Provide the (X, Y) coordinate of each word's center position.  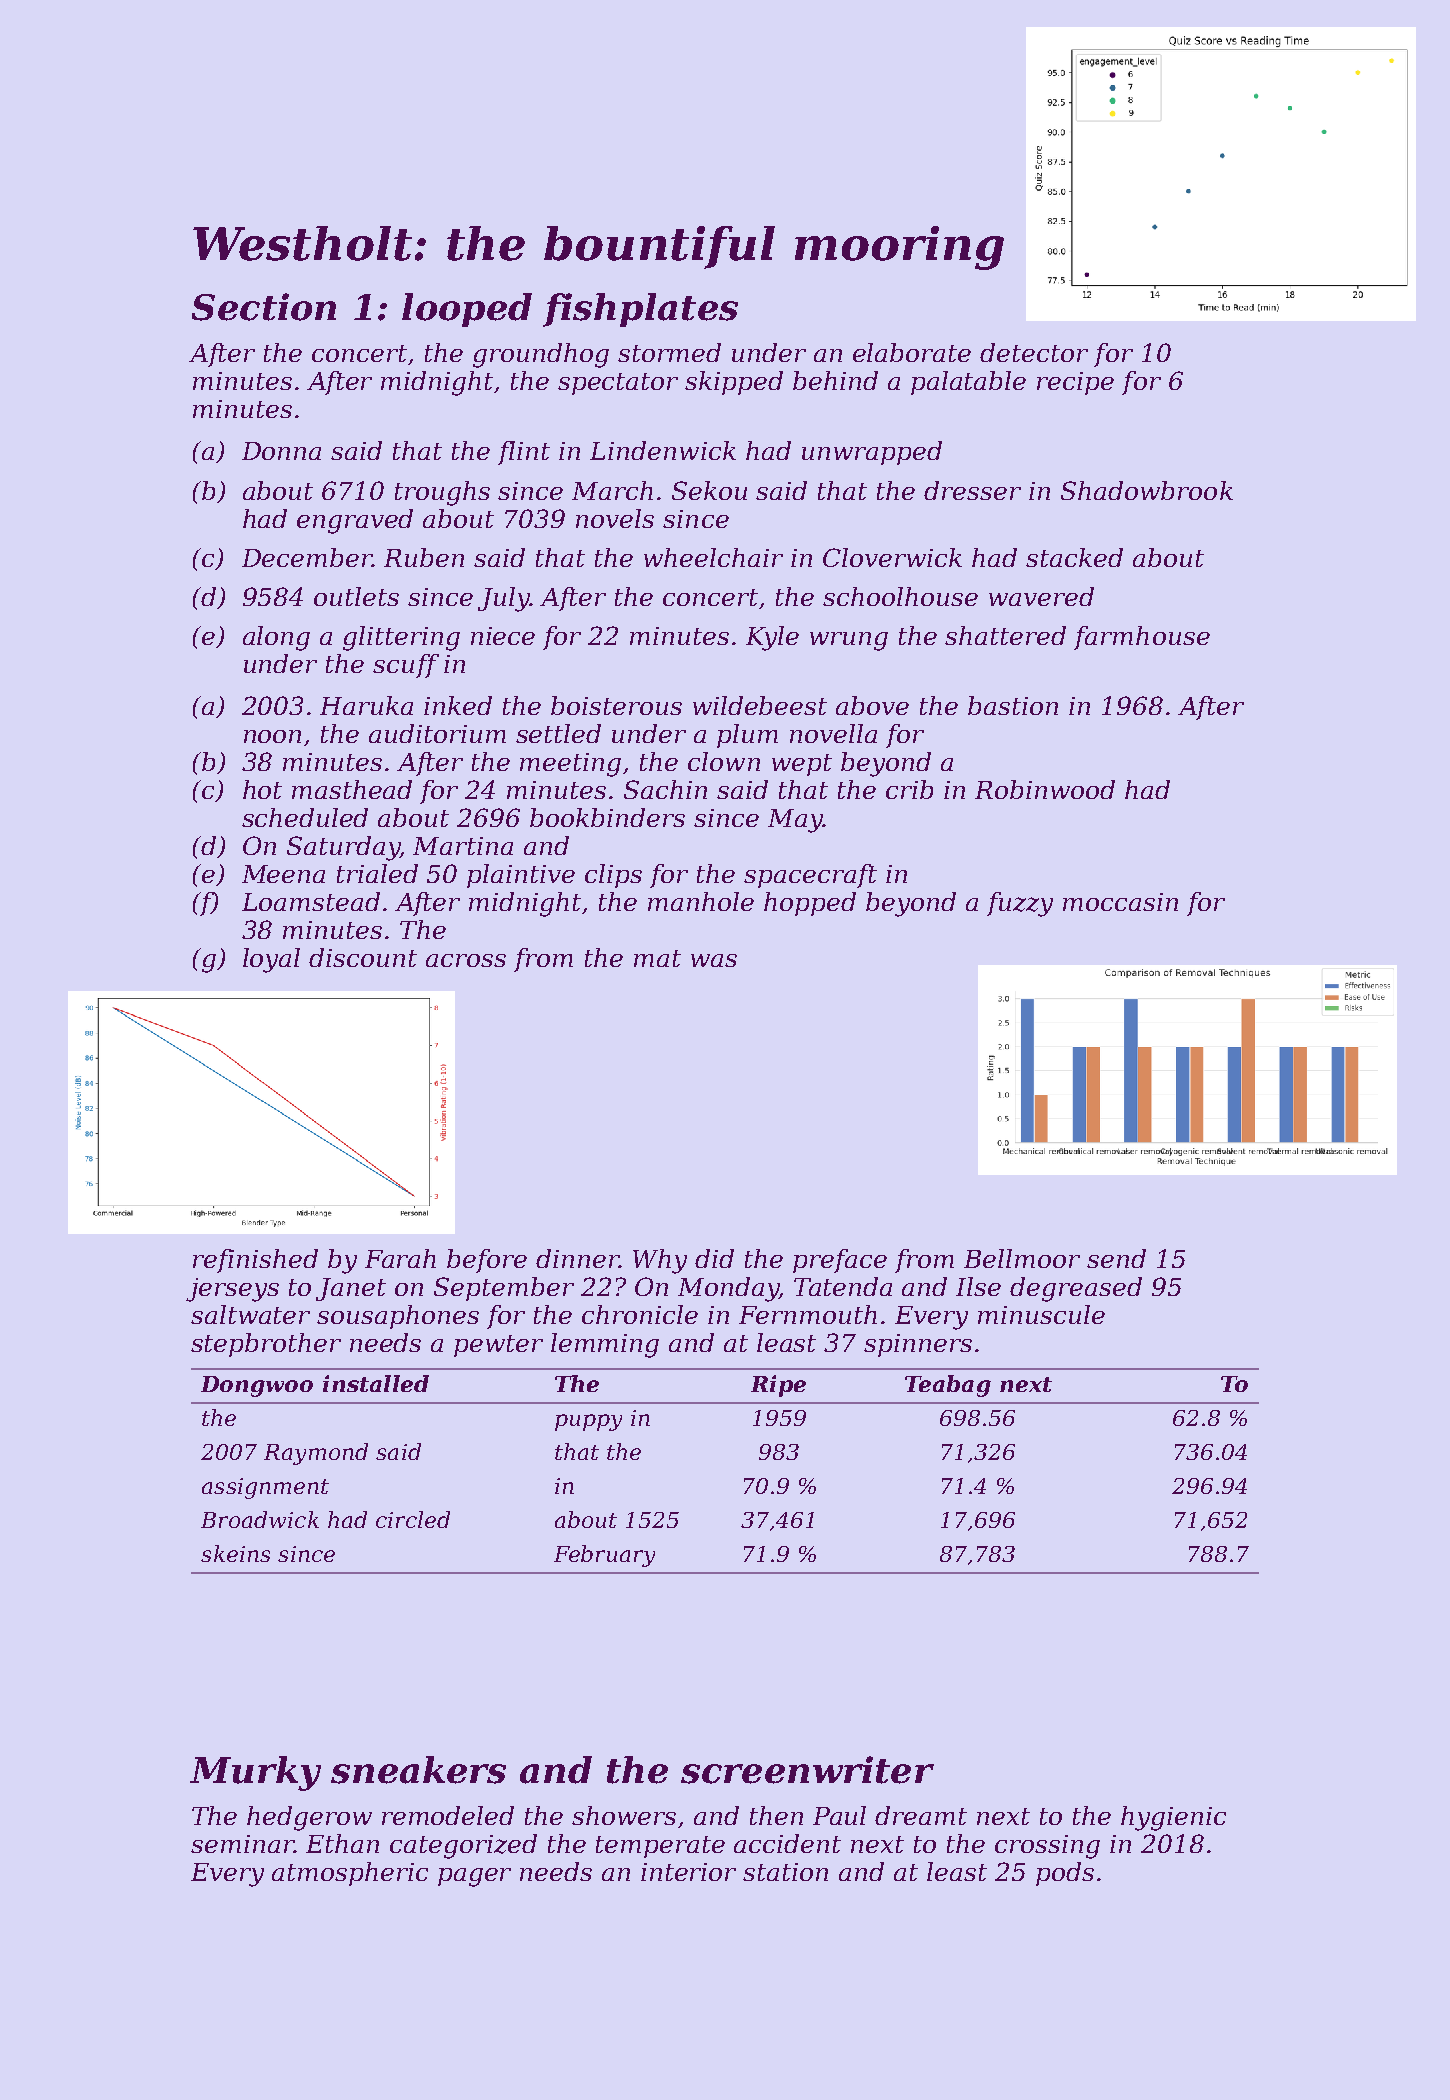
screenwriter (807, 1770)
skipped (734, 383)
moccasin (1120, 902)
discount (363, 957)
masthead (352, 789)
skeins (235, 1553)
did (714, 1258)
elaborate (912, 352)
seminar (242, 1844)
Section (264, 307)
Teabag (948, 1386)
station (785, 1872)
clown (724, 761)
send (1116, 1258)
